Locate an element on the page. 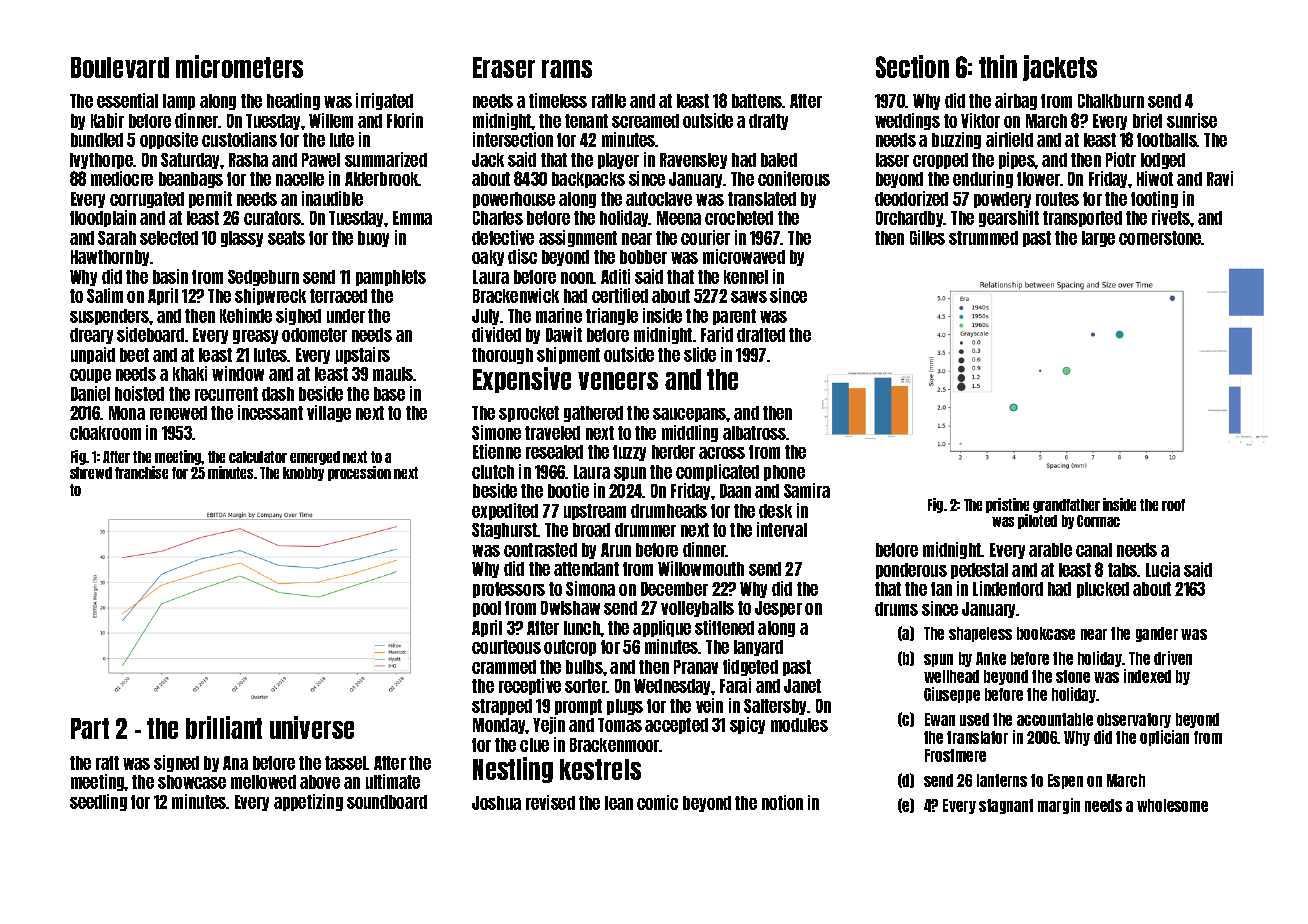 The height and width of the page is (924, 1308). bobber is located at coordinates (643, 257).
